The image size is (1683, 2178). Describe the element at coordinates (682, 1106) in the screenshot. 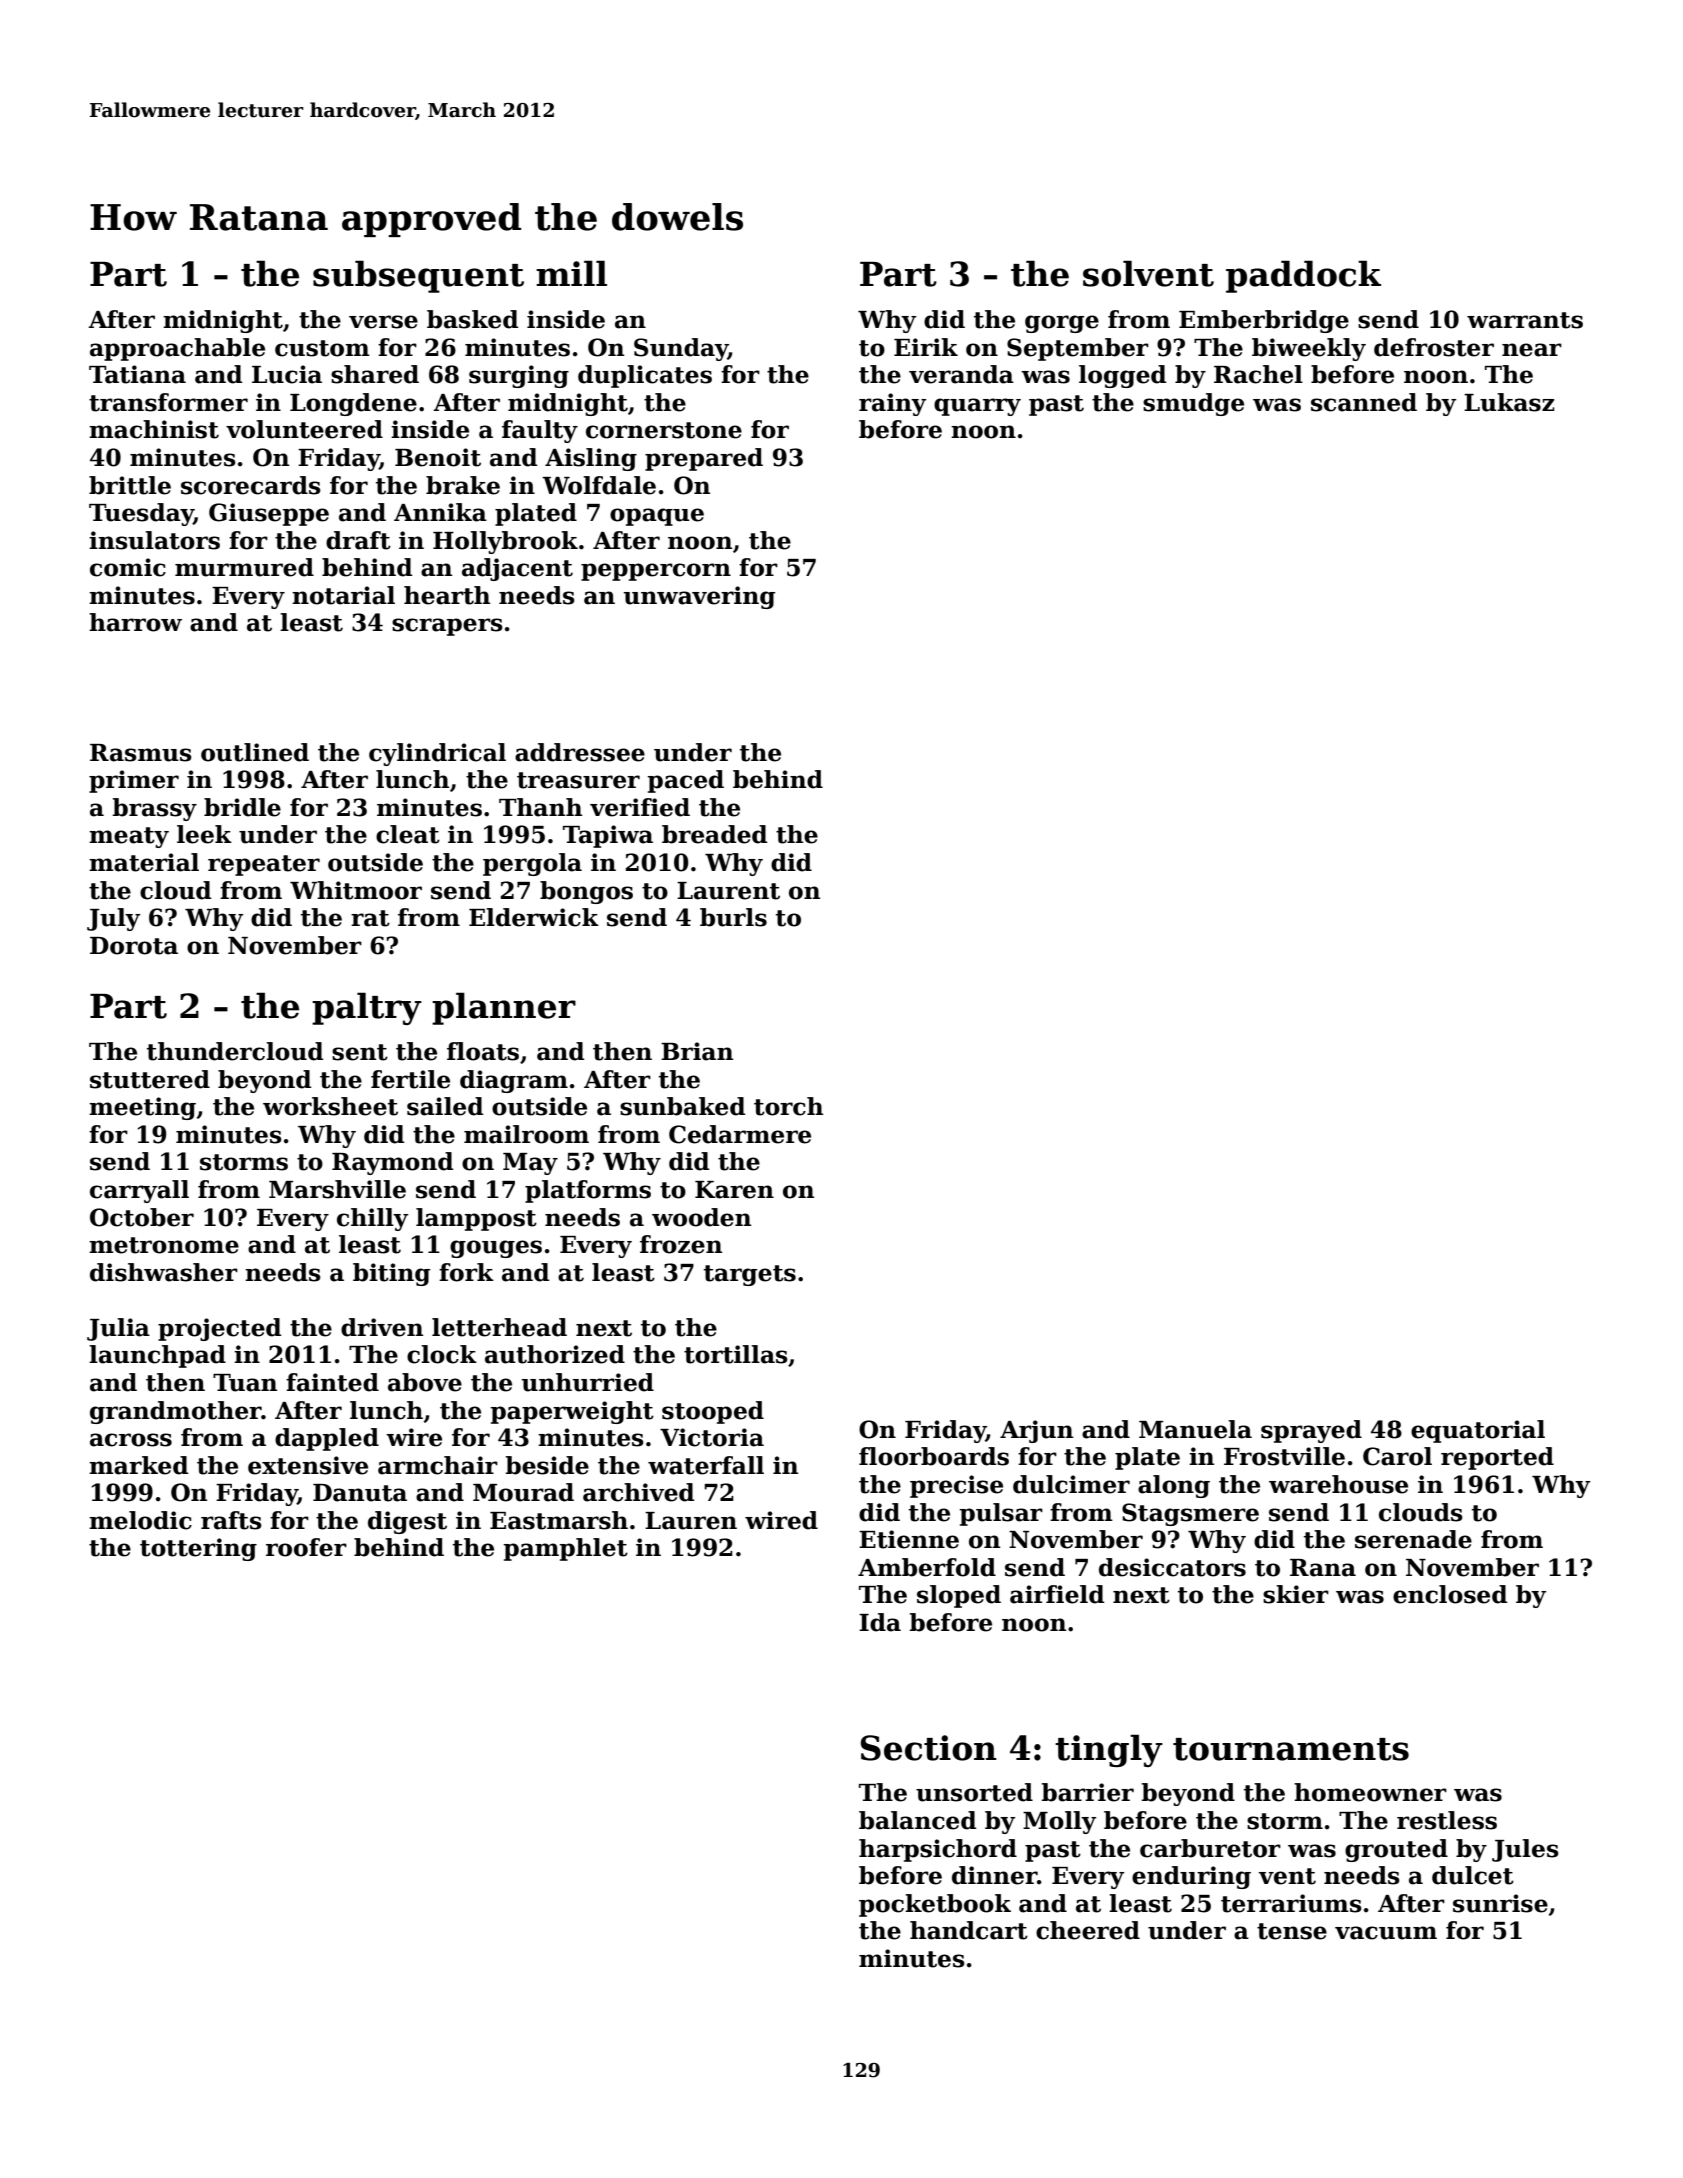

I see `sunbaked` at that location.
